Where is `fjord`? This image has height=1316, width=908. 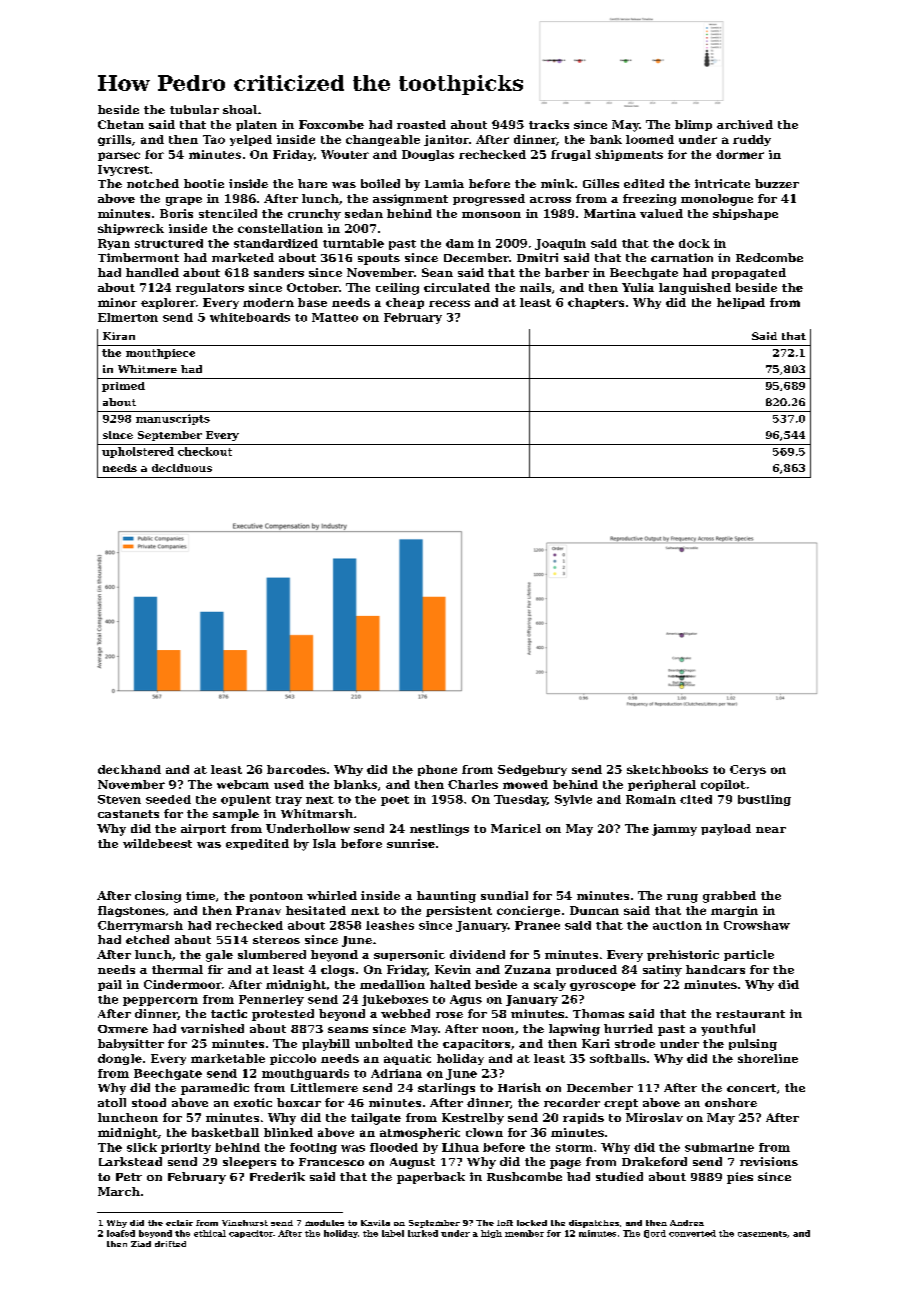
fjord is located at coordinates (655, 1234).
